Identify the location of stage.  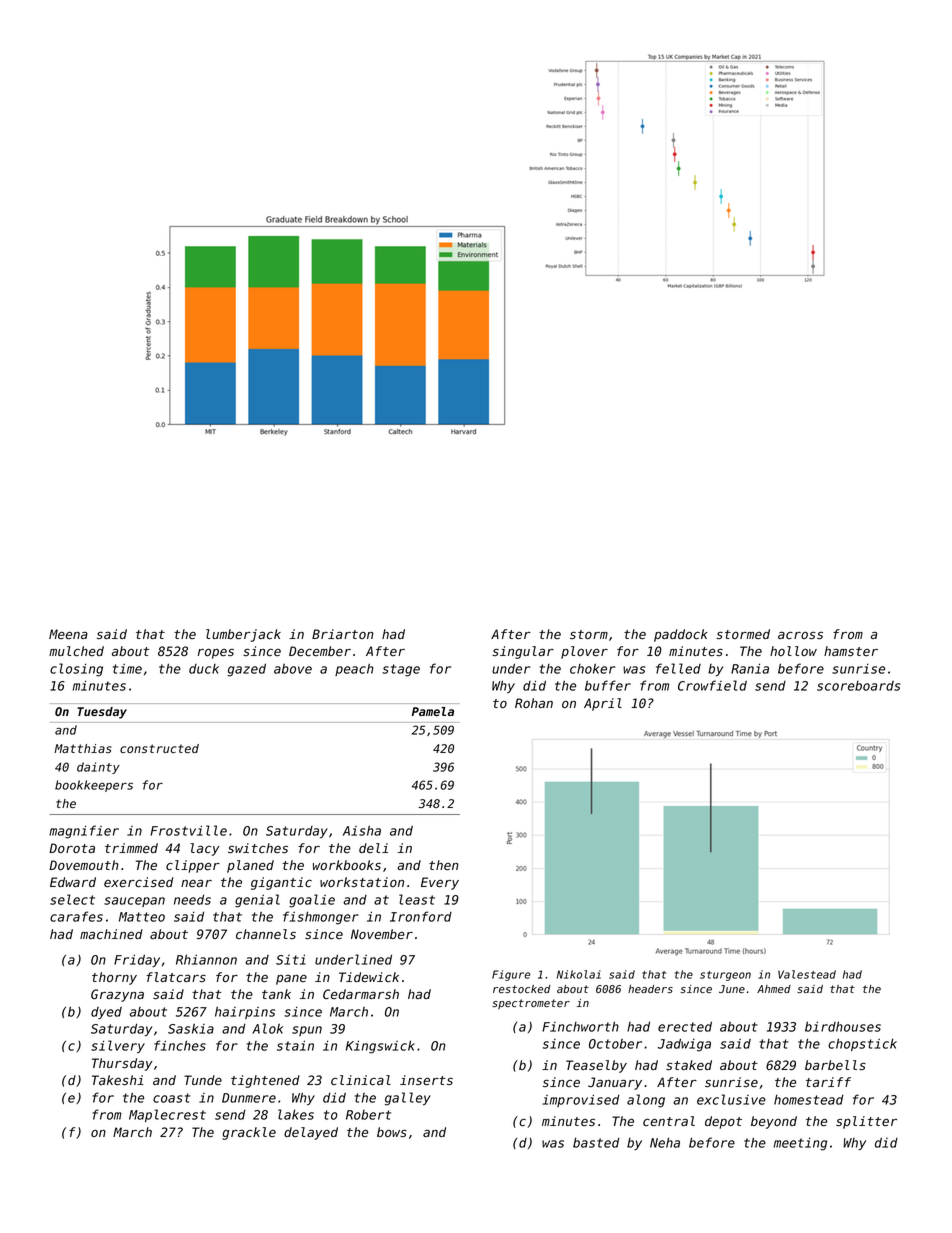
(401, 670).
